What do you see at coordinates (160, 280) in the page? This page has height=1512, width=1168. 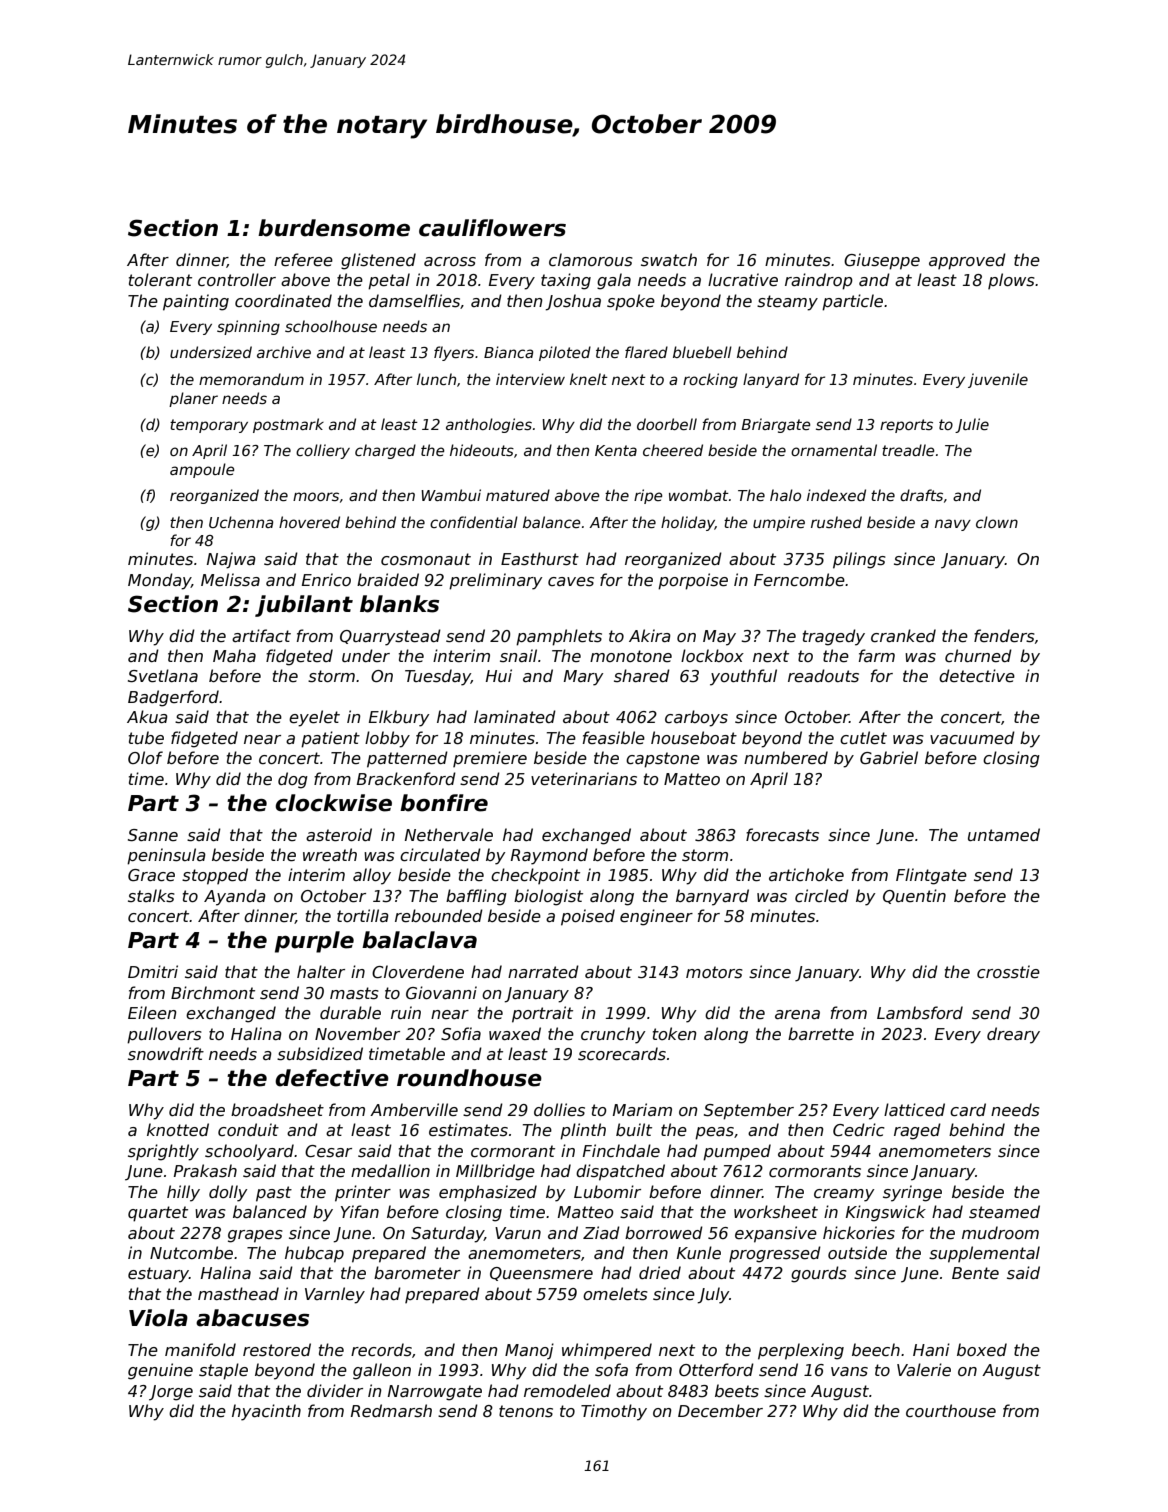 I see `tolerant` at bounding box center [160, 280].
